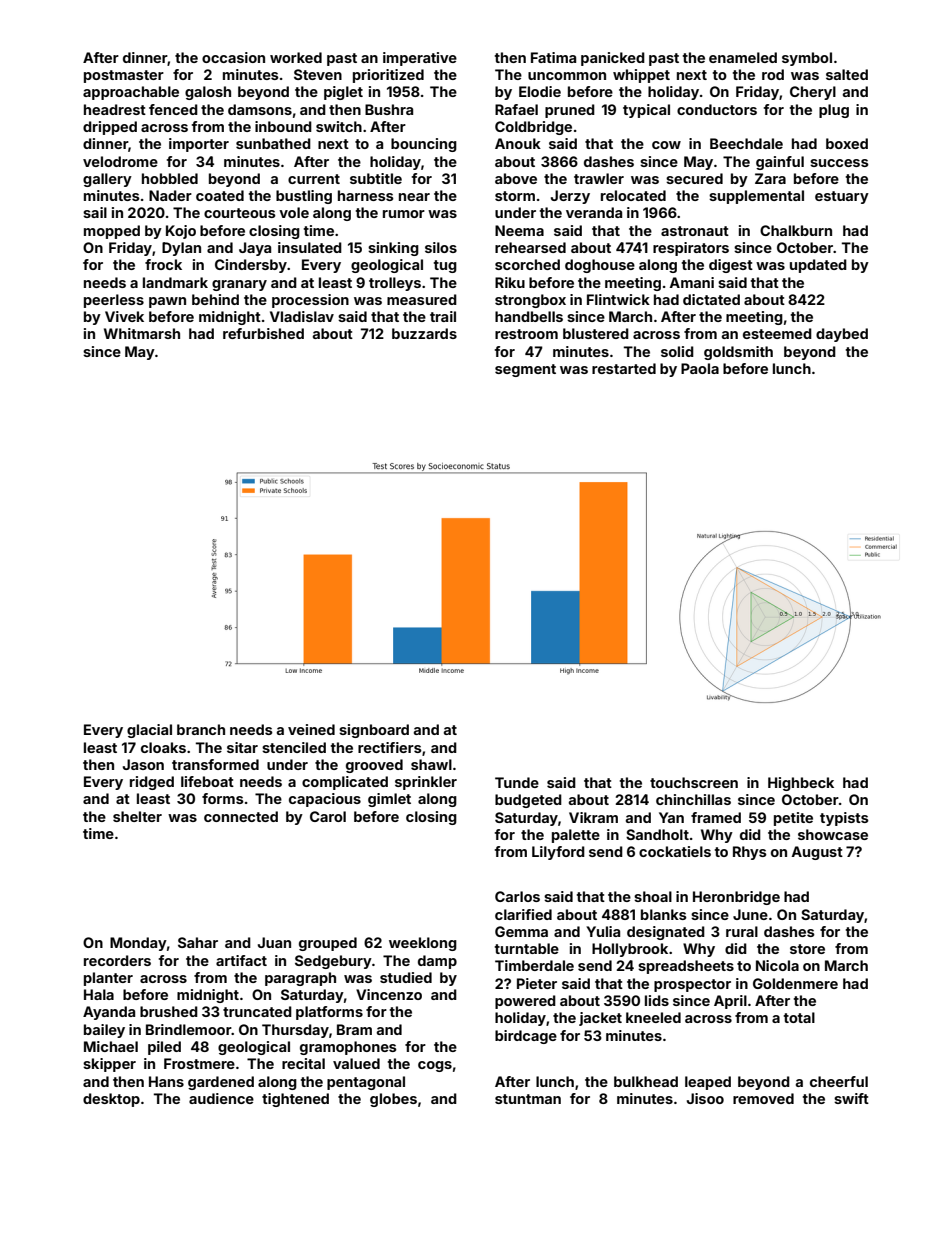 The height and width of the screenshot is (1233, 952). What do you see at coordinates (525, 1002) in the screenshot?
I see `powered` at bounding box center [525, 1002].
